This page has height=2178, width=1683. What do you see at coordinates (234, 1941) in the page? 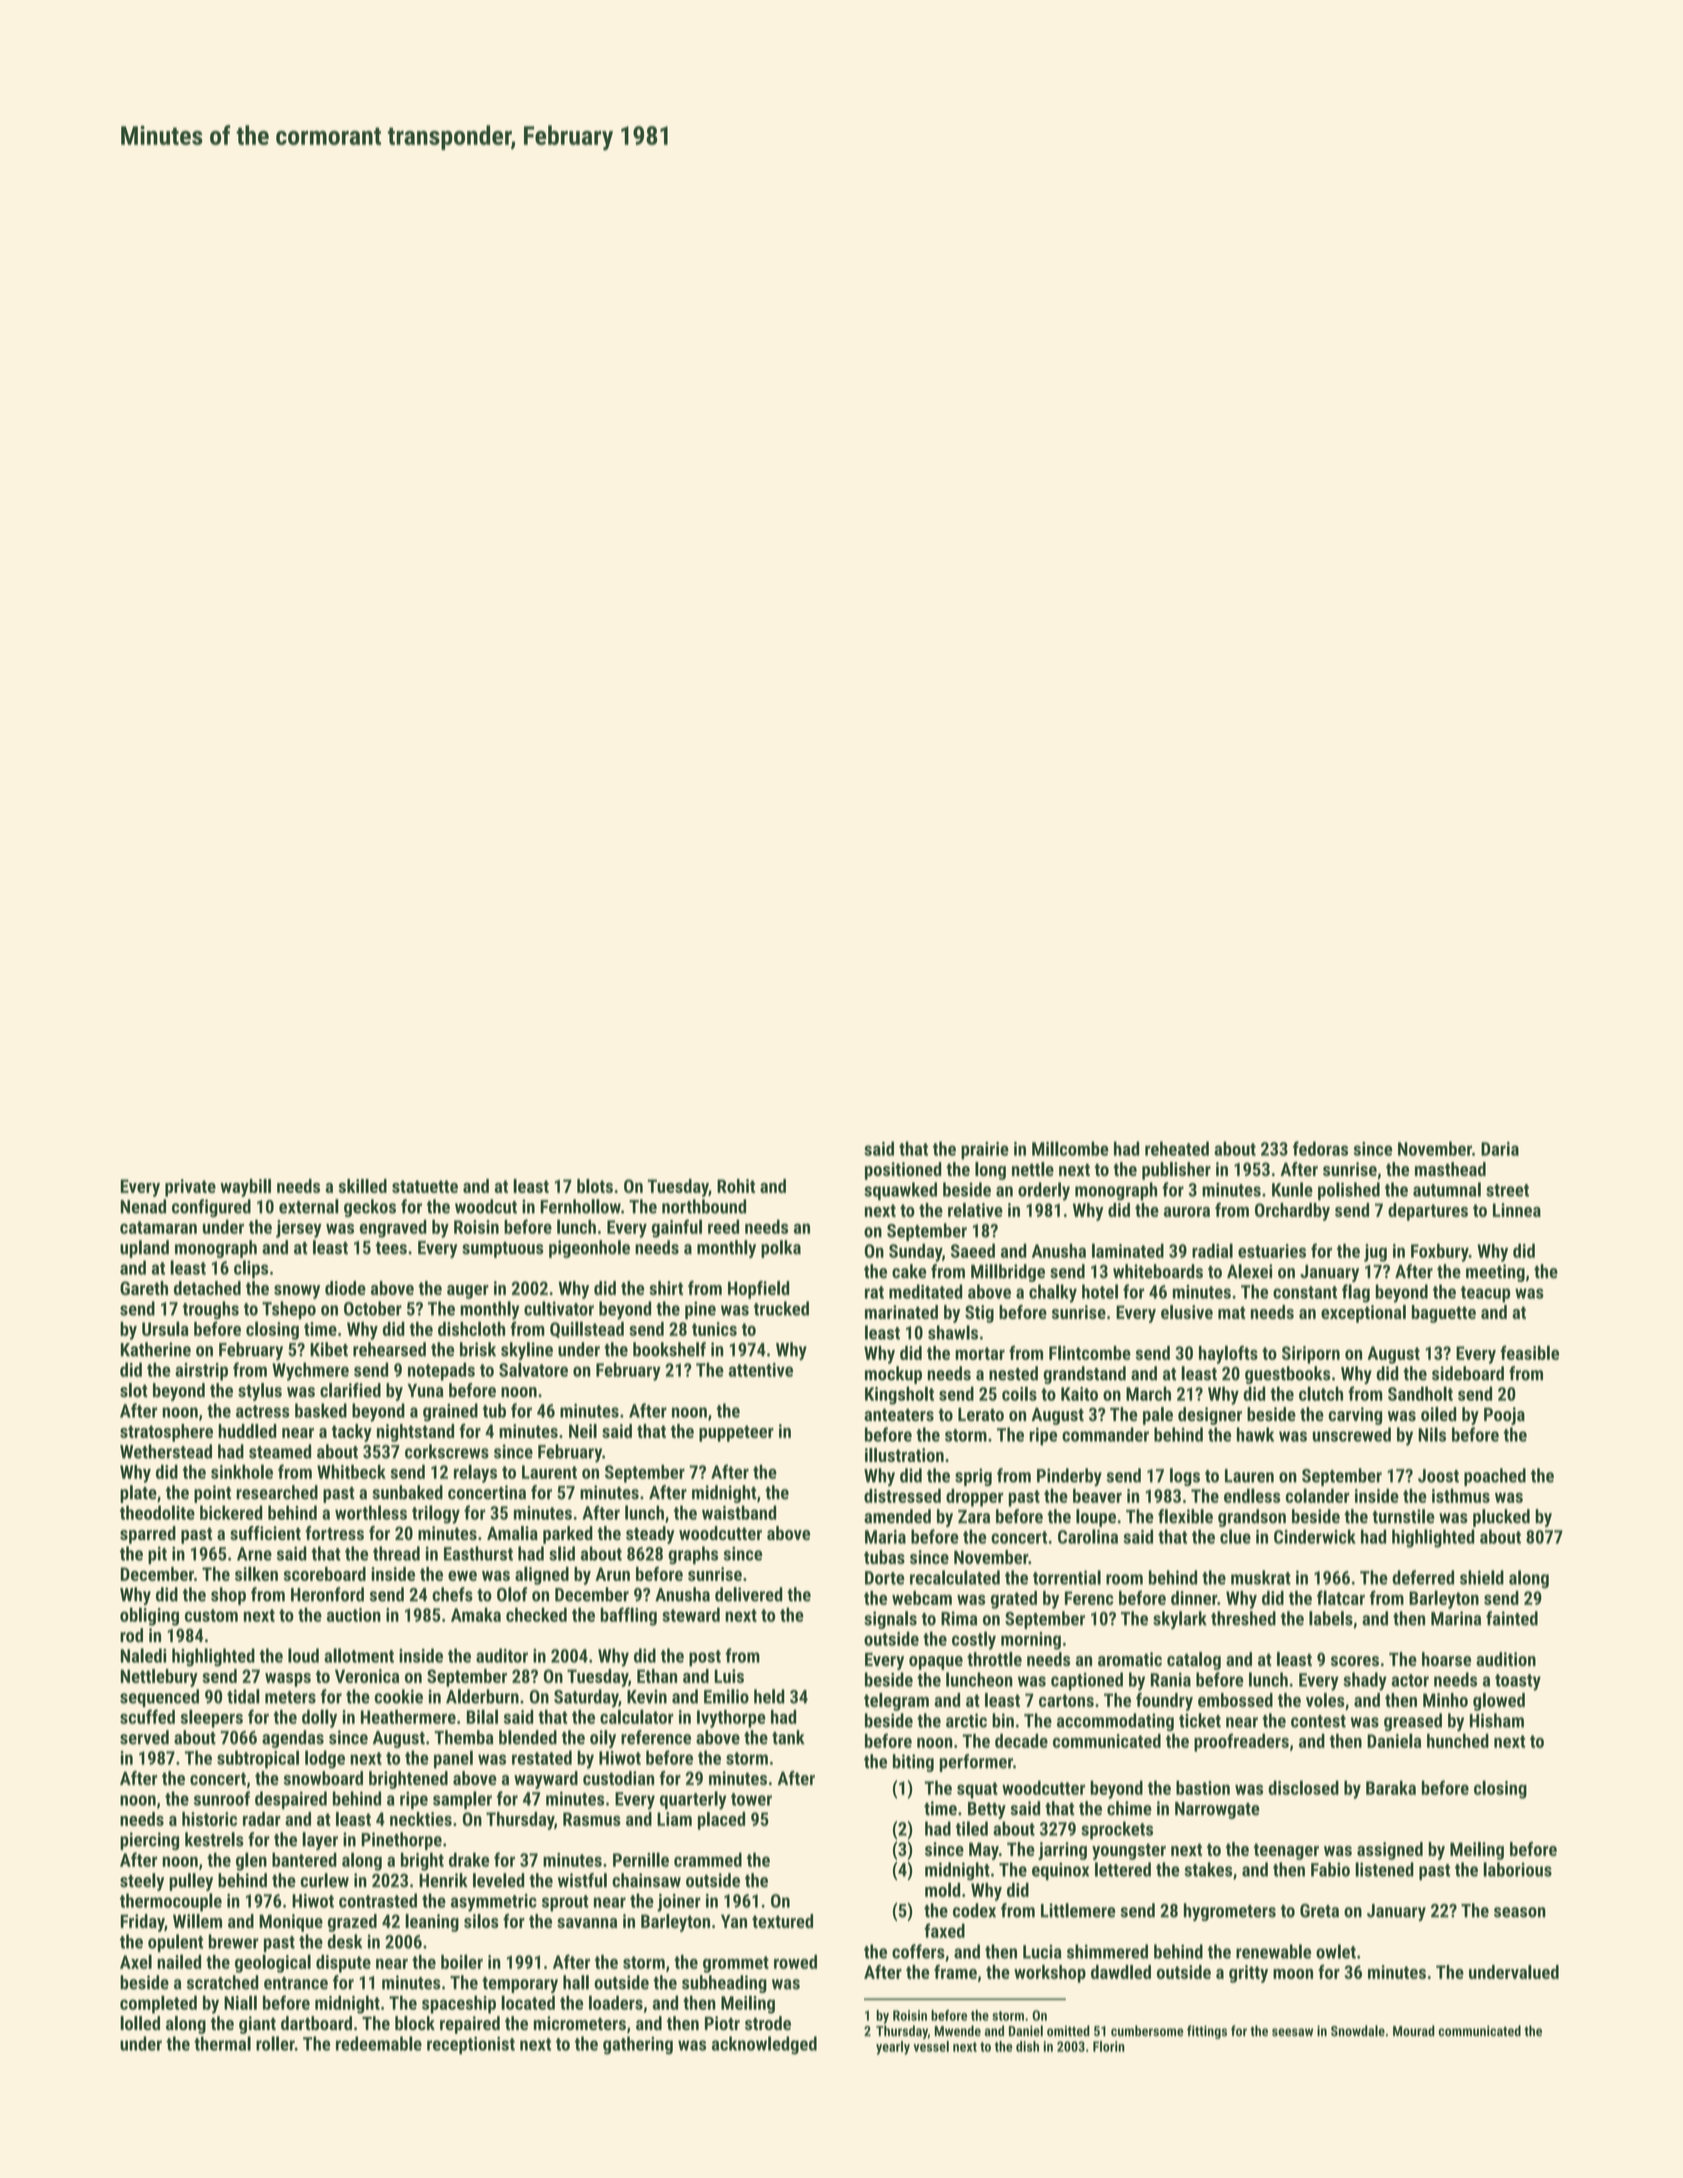
I see `brewer` at bounding box center [234, 1941].
